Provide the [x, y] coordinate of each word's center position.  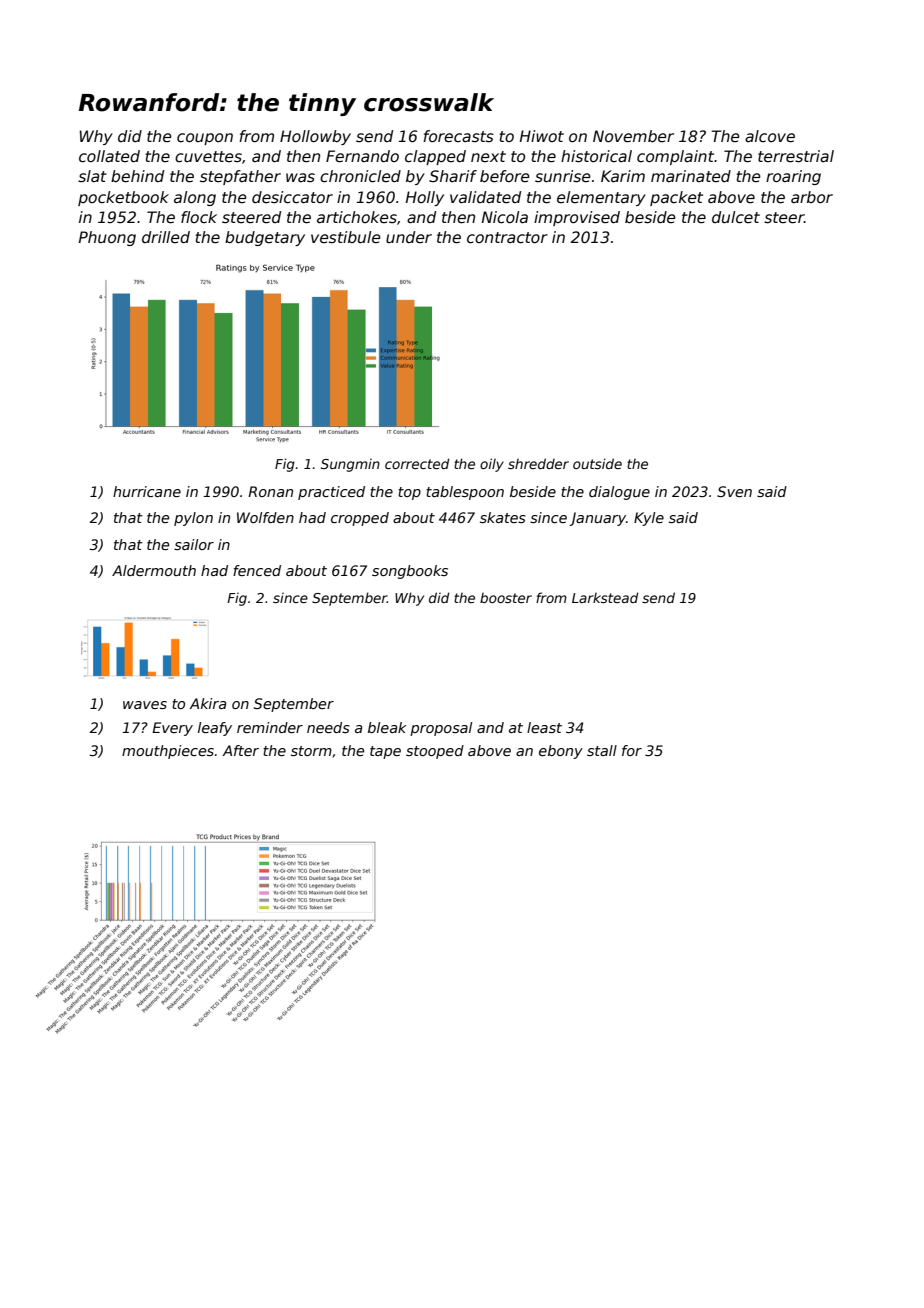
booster [506, 597]
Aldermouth [154, 570]
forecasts [458, 136]
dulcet [736, 217]
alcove [770, 136]
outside [597, 463]
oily [492, 465]
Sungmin [350, 465]
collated [109, 156]
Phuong [107, 238]
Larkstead [605, 597]
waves [145, 705]
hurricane [147, 491]
